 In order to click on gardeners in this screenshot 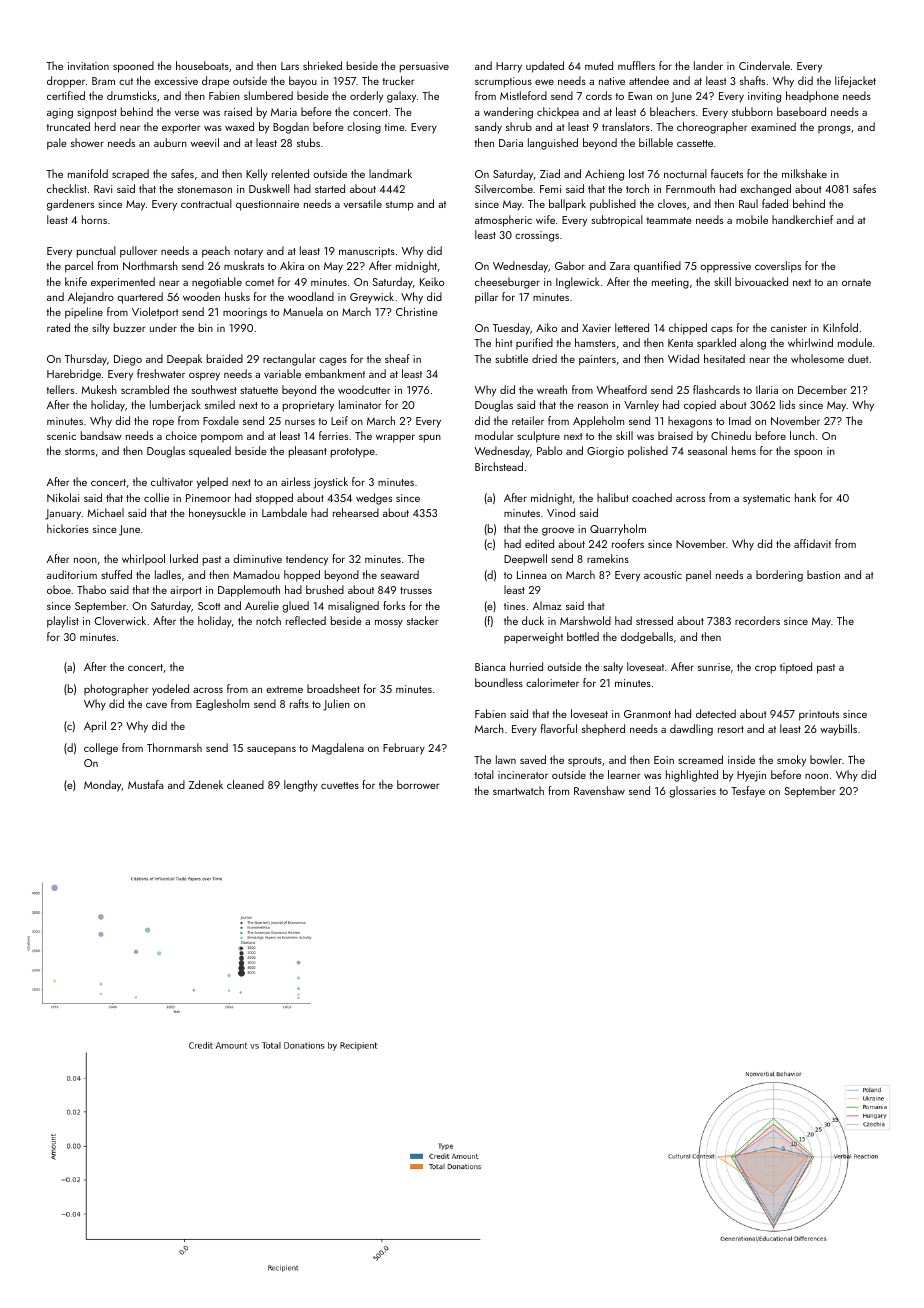, I will do `click(70, 205)`.
